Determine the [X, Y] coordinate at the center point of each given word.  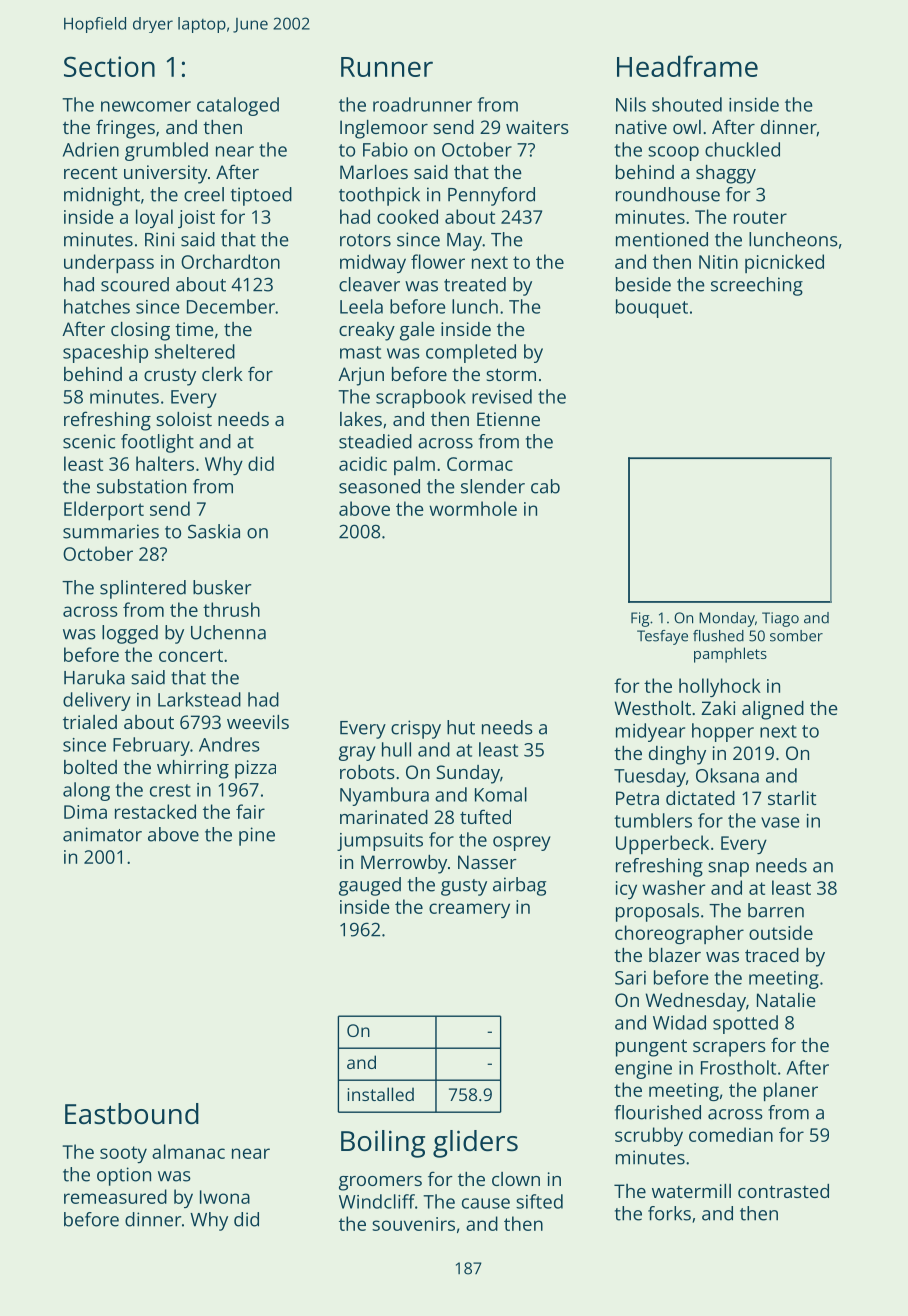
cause [486, 1203]
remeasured [115, 1196]
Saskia [214, 531]
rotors [365, 240]
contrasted [783, 1191]
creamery [469, 910]
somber [796, 636]
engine [643, 1070]
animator [102, 834]
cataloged [238, 106]
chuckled [742, 149]
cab [545, 486]
